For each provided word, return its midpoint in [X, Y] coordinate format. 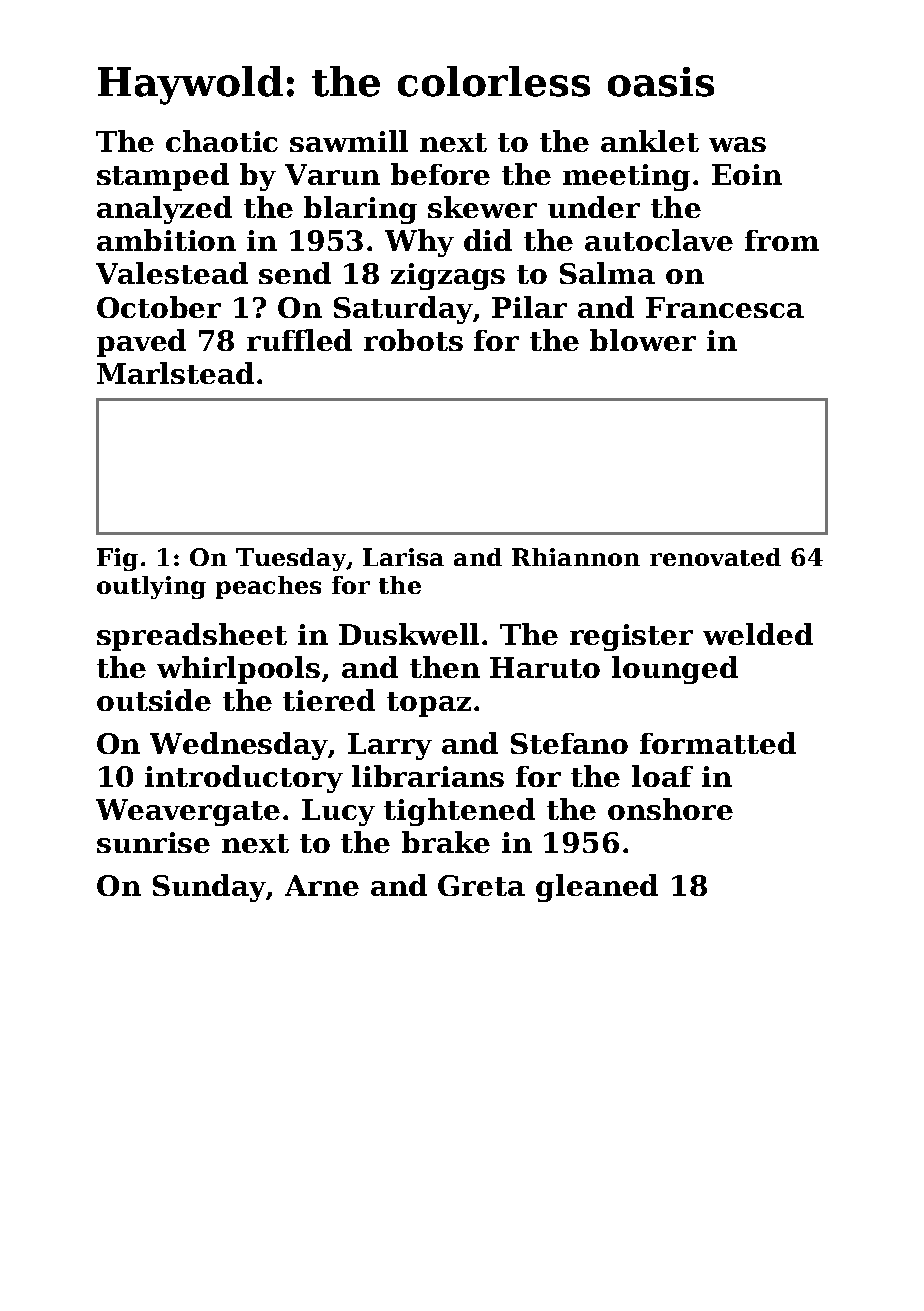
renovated [715, 557]
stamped [163, 177]
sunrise [153, 842]
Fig [117, 559]
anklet [650, 141]
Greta [481, 885]
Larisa [403, 557]
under [594, 207]
